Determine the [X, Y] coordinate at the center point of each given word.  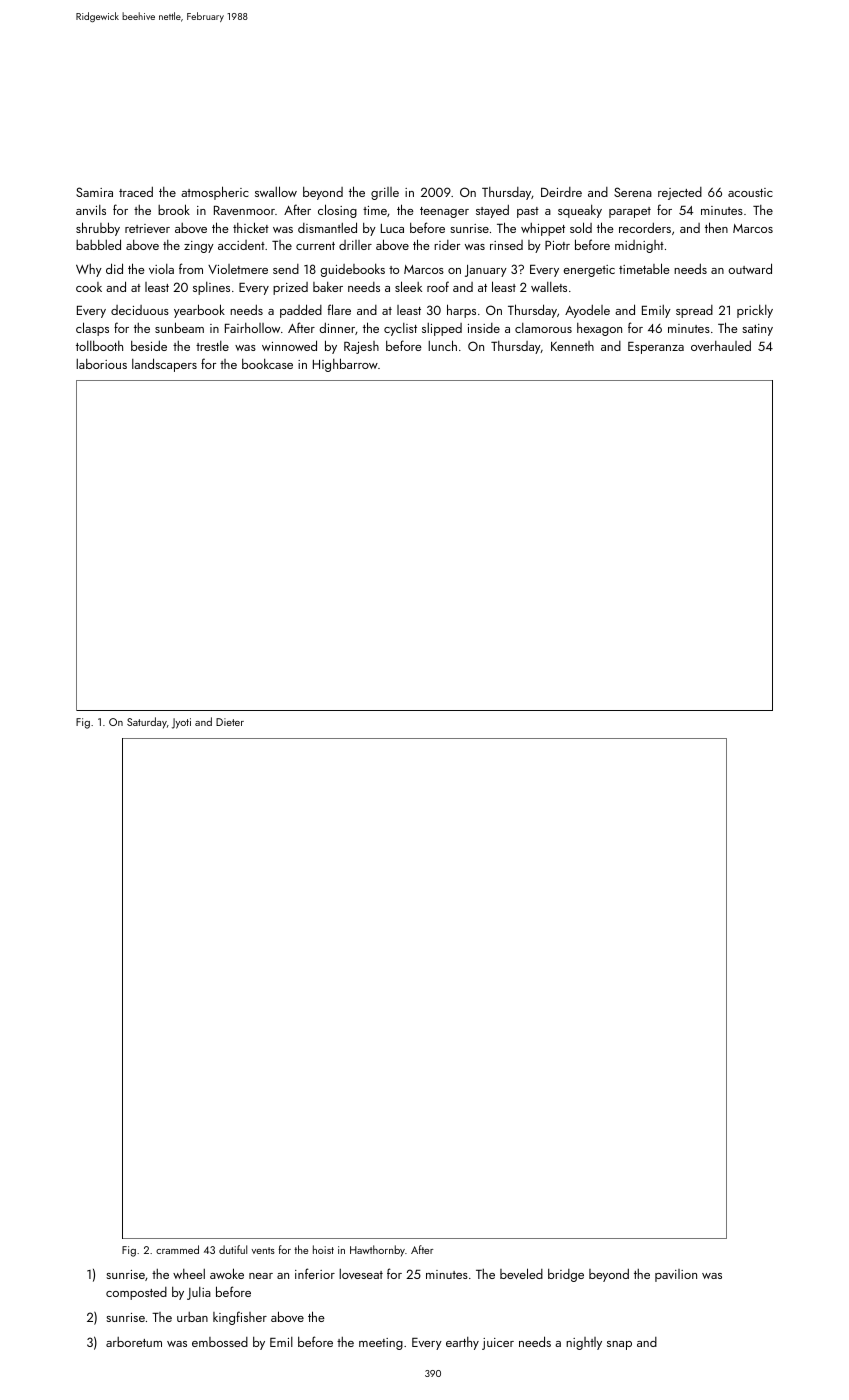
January [486, 271]
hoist [323, 1249]
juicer [498, 1344]
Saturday [147, 723]
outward [750, 268]
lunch [442, 345]
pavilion [676, 1275]
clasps [92, 329]
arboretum [134, 1342]
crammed [177, 1249]
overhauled [721, 345]
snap [619, 1345]
